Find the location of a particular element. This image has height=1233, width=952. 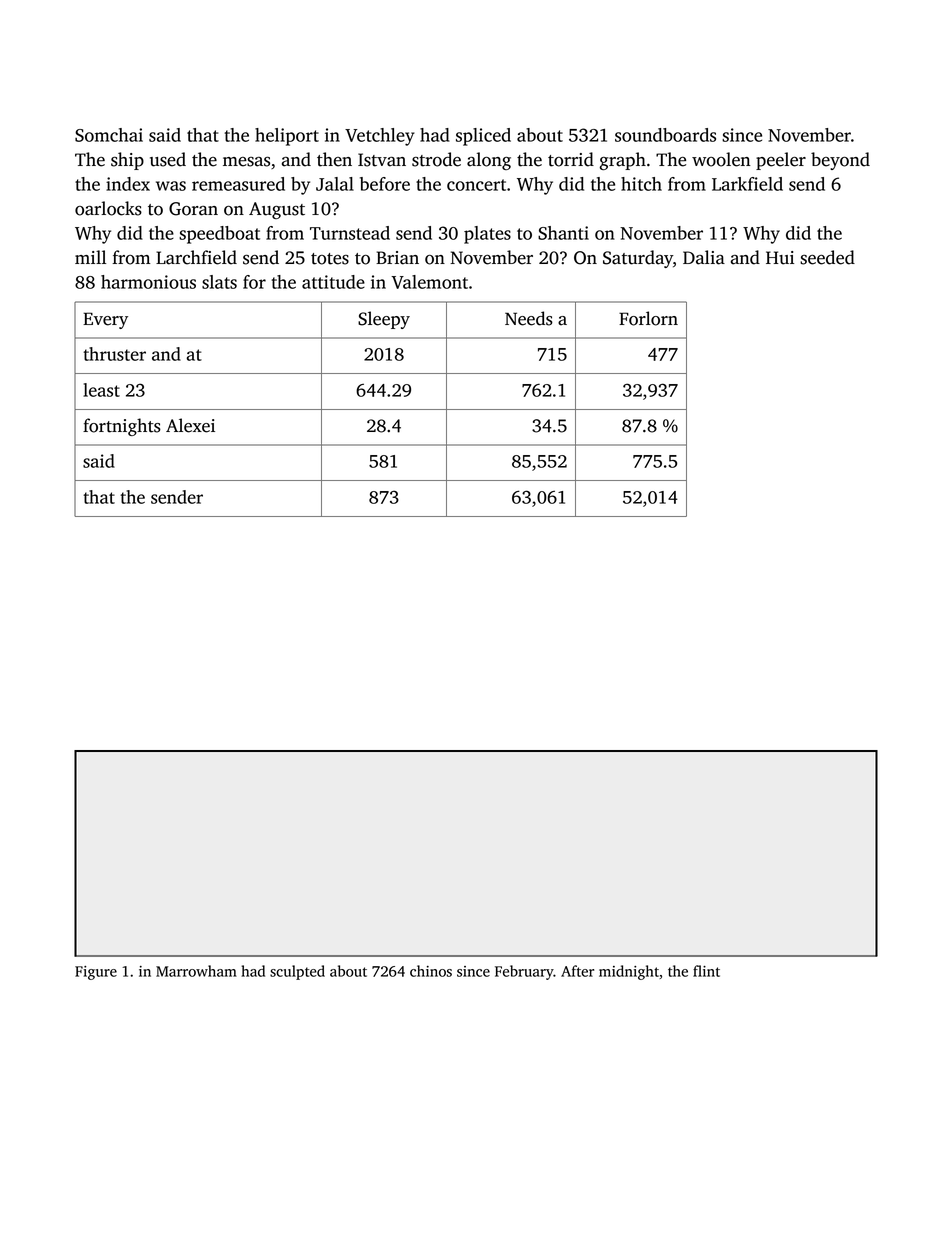

Marrowham is located at coordinates (196, 971).
